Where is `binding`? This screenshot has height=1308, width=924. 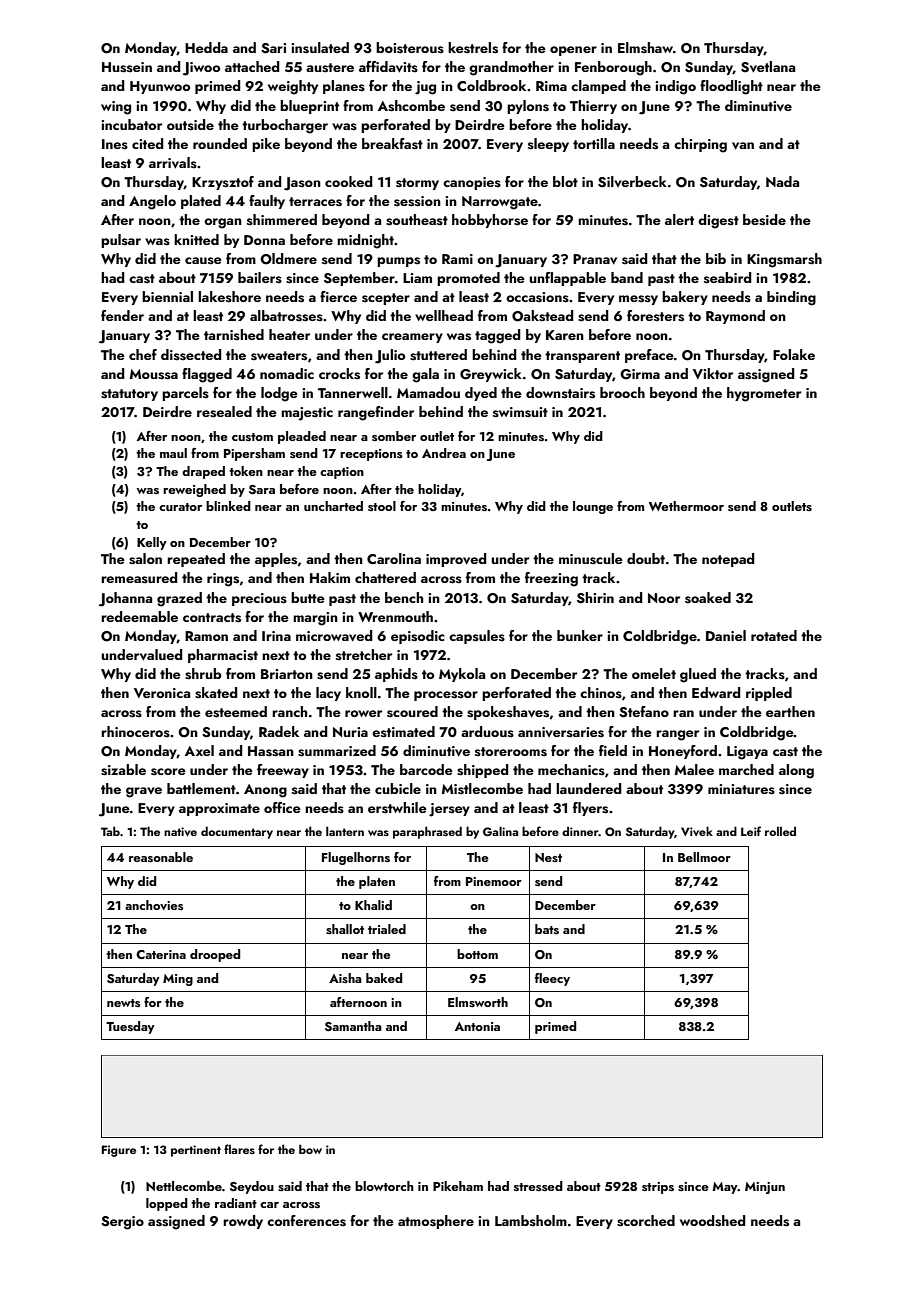
binding is located at coordinates (791, 298).
